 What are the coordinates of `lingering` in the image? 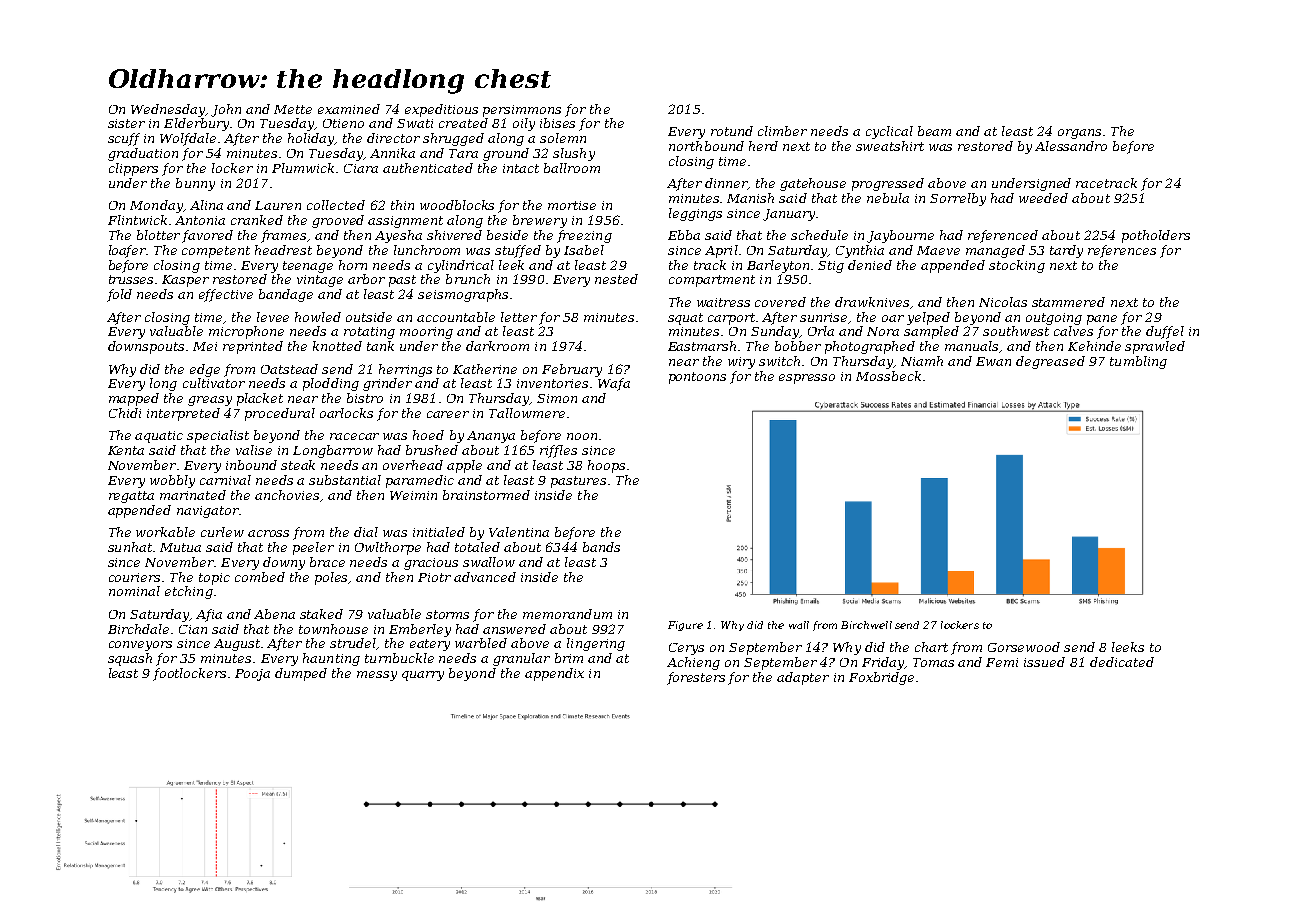 It's located at (596, 644).
